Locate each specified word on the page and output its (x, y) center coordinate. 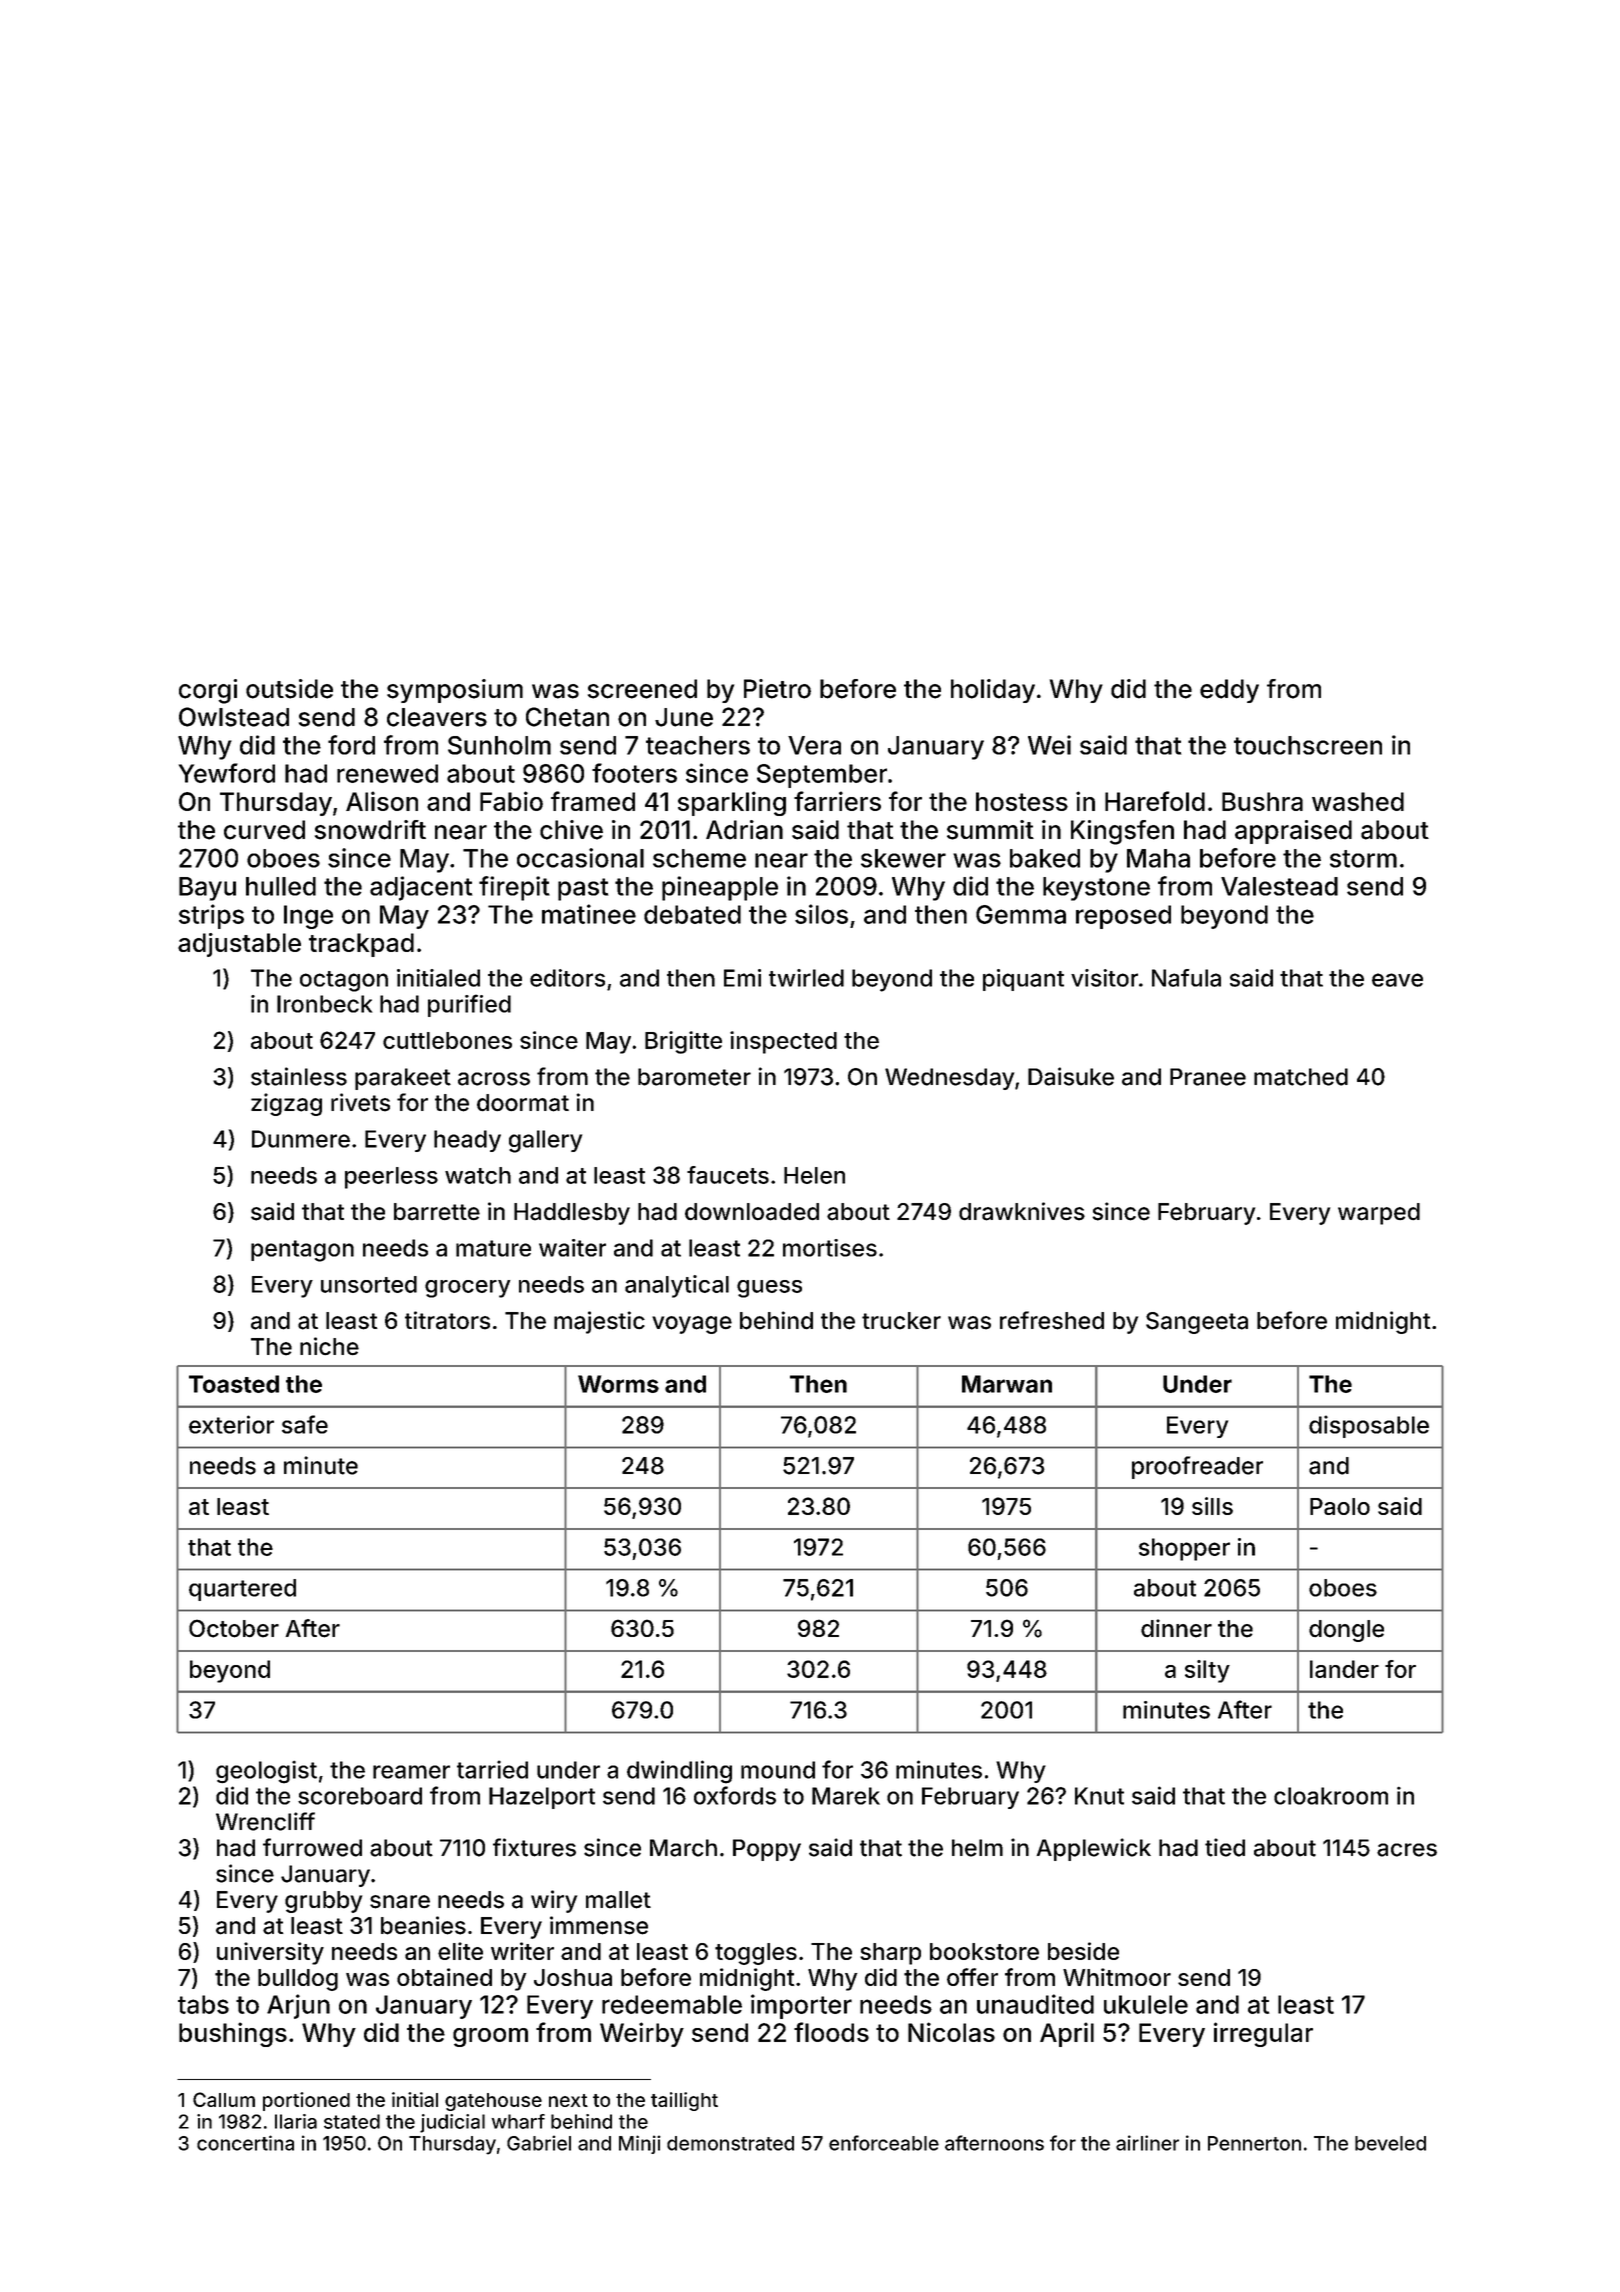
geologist (266, 1772)
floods (831, 2032)
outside (289, 689)
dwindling (679, 1772)
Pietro (777, 689)
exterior (231, 1424)
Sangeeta (1197, 1323)
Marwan (1007, 1384)
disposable (1369, 1426)
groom (490, 2037)
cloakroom (1331, 1796)
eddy (1229, 691)
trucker (901, 1321)
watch (478, 1175)
